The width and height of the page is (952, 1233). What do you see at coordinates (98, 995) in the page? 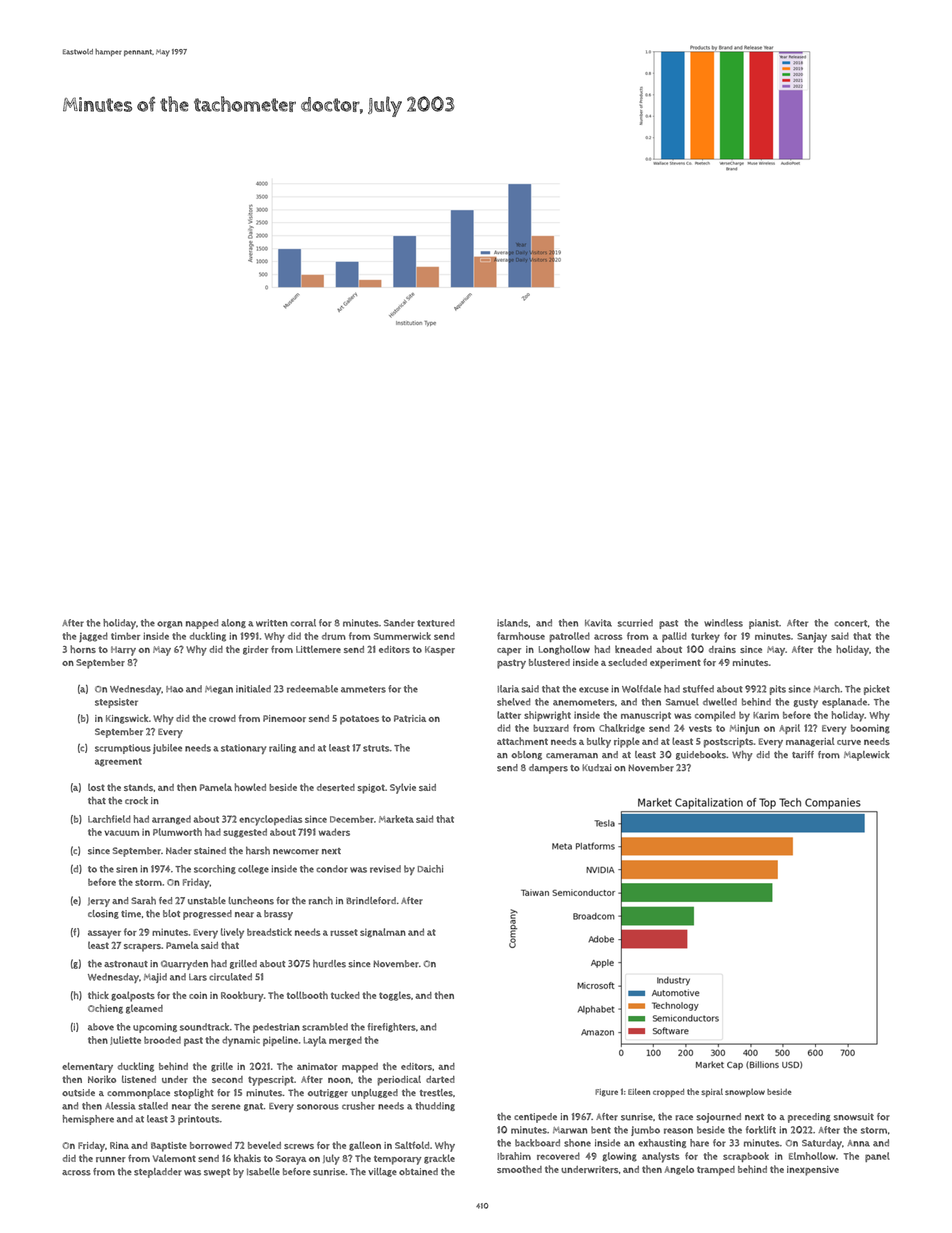
I see `thick` at bounding box center [98, 995].
